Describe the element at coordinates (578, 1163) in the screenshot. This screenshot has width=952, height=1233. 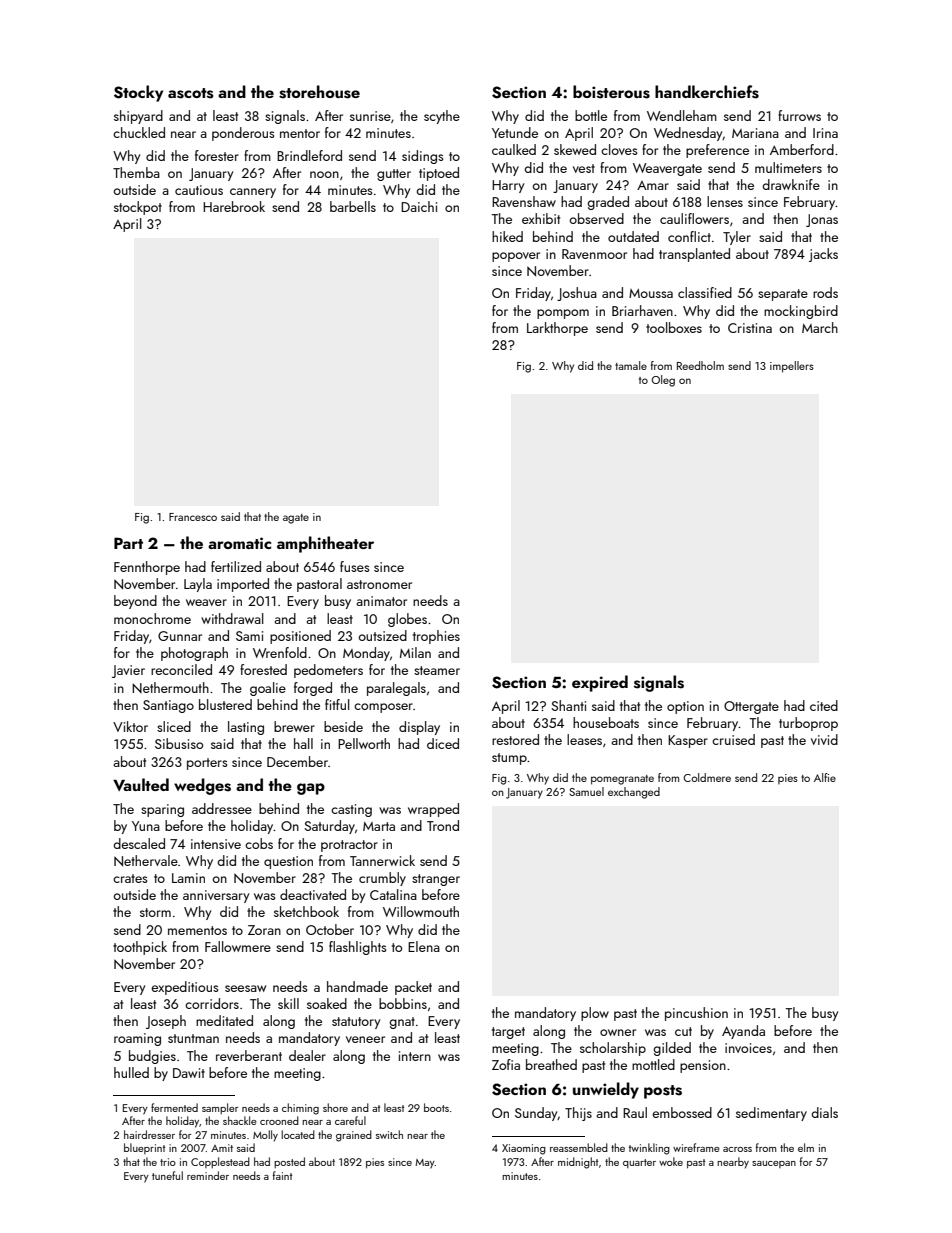
I see `midnight` at that location.
